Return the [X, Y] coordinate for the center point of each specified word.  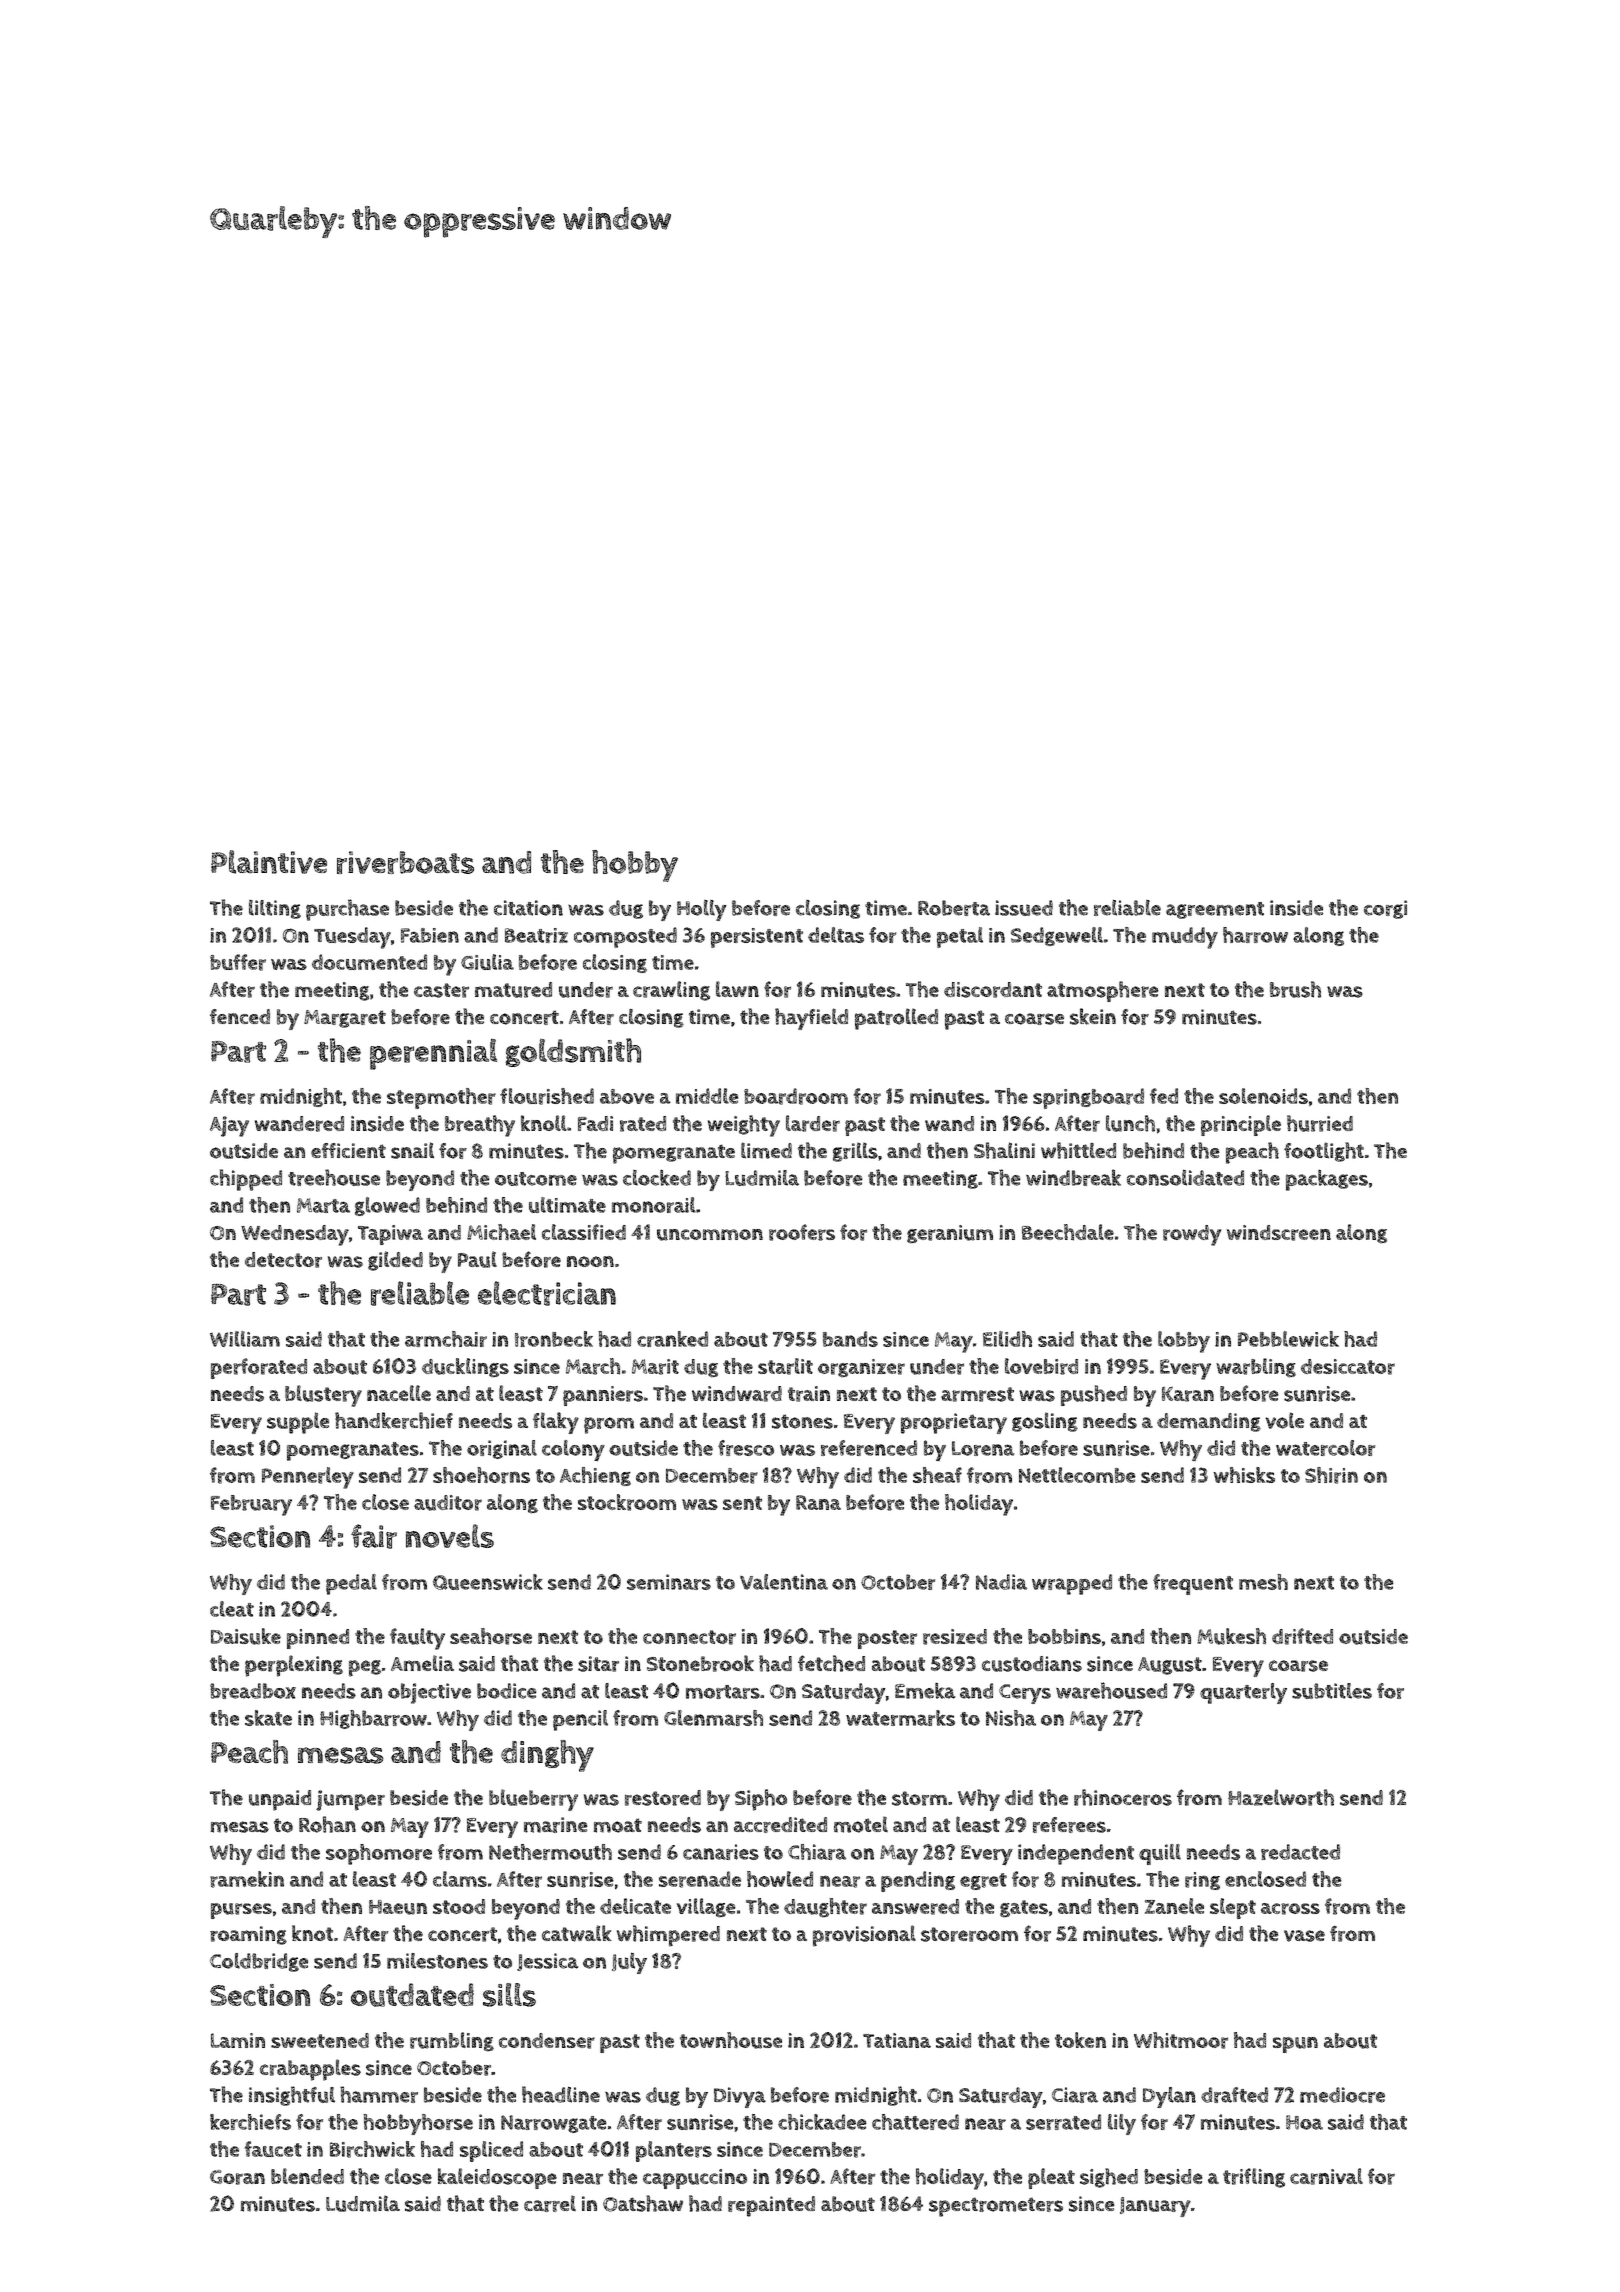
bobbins [1064, 1636]
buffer [238, 962]
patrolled [896, 1019]
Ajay [229, 1126]
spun [1295, 2045]
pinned [318, 1639]
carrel [550, 2203]
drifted [1302, 1636]
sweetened [320, 2040]
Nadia [1001, 1582]
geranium [950, 1234]
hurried [1320, 1123]
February [251, 1505]
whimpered [668, 1936]
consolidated [1185, 1177]
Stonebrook [700, 1663]
